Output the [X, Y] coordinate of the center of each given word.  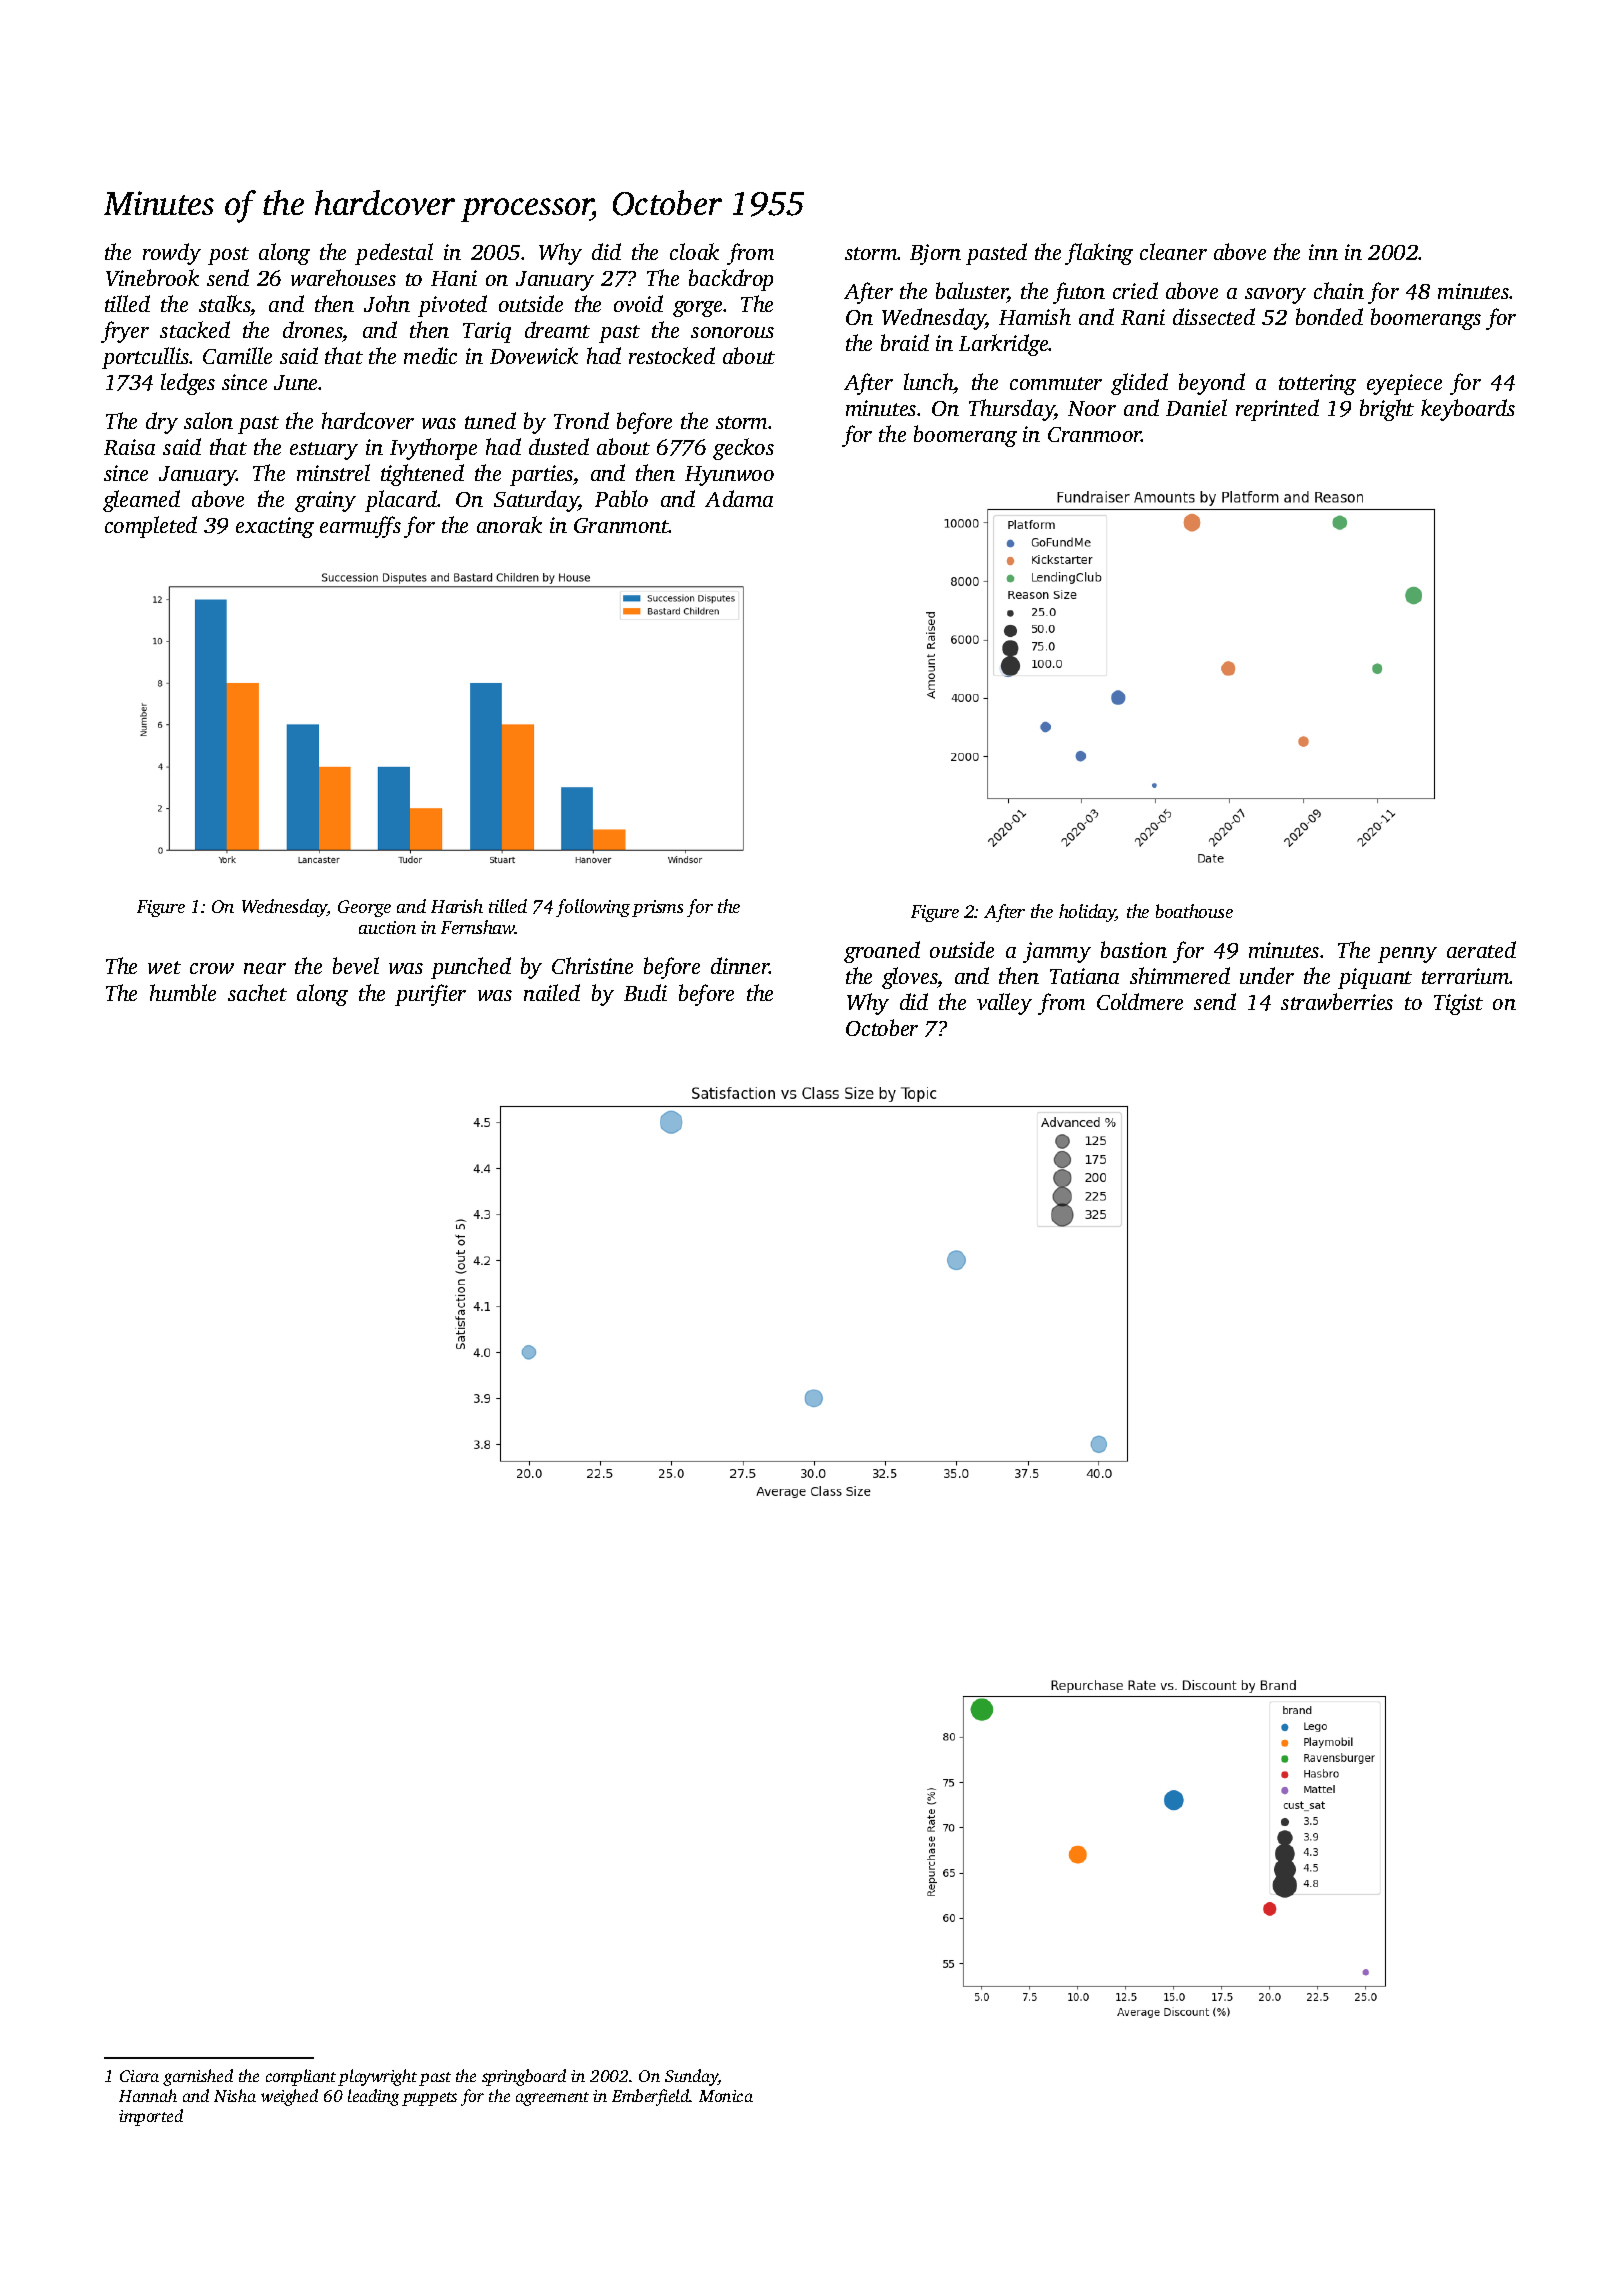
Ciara [139, 2076]
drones [313, 329]
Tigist [1458, 1004]
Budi [645, 992]
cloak [694, 251]
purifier [430, 995]
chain [1339, 290]
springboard [524, 2077]
